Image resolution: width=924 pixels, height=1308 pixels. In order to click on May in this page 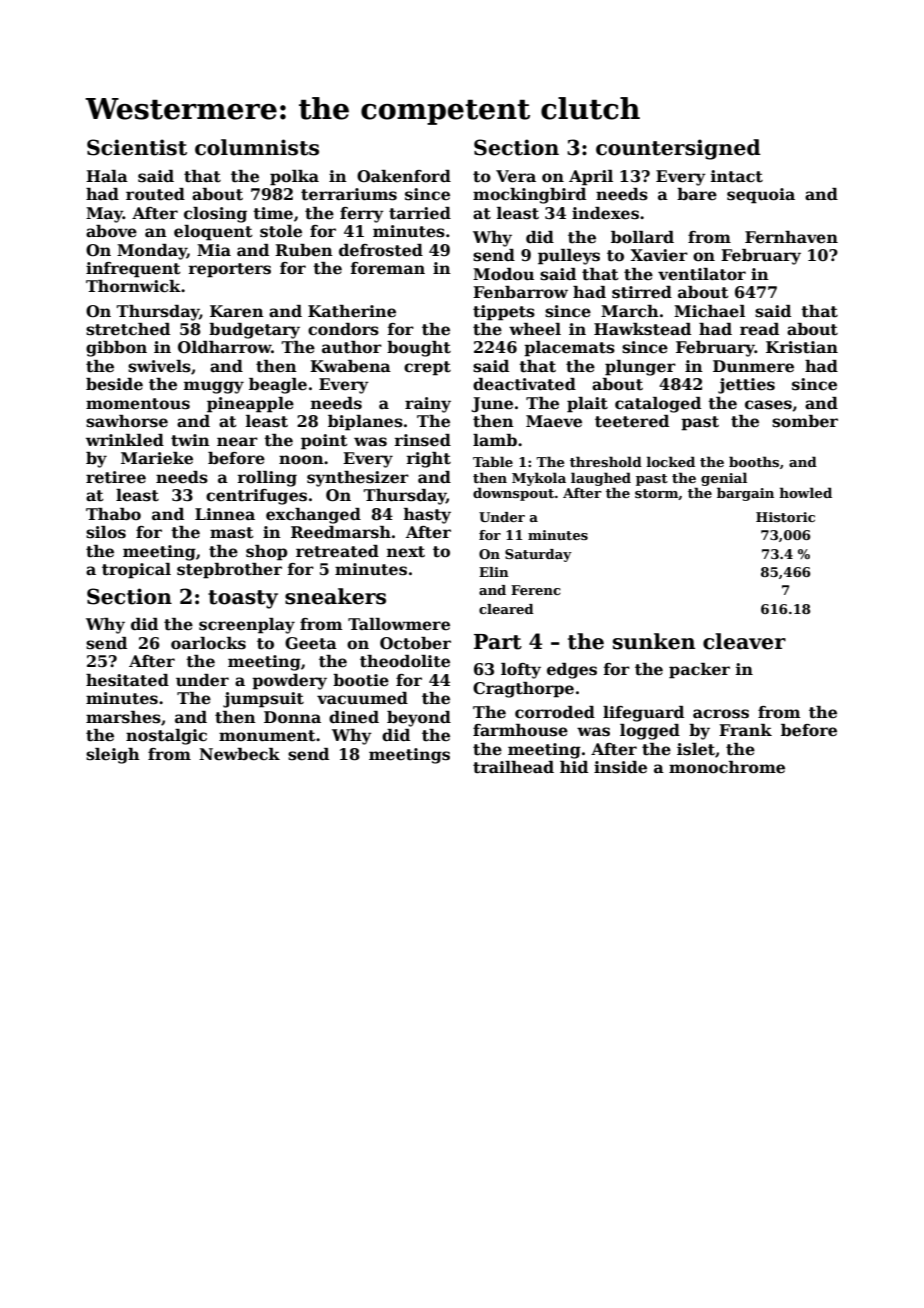, I will do `click(104, 215)`.
